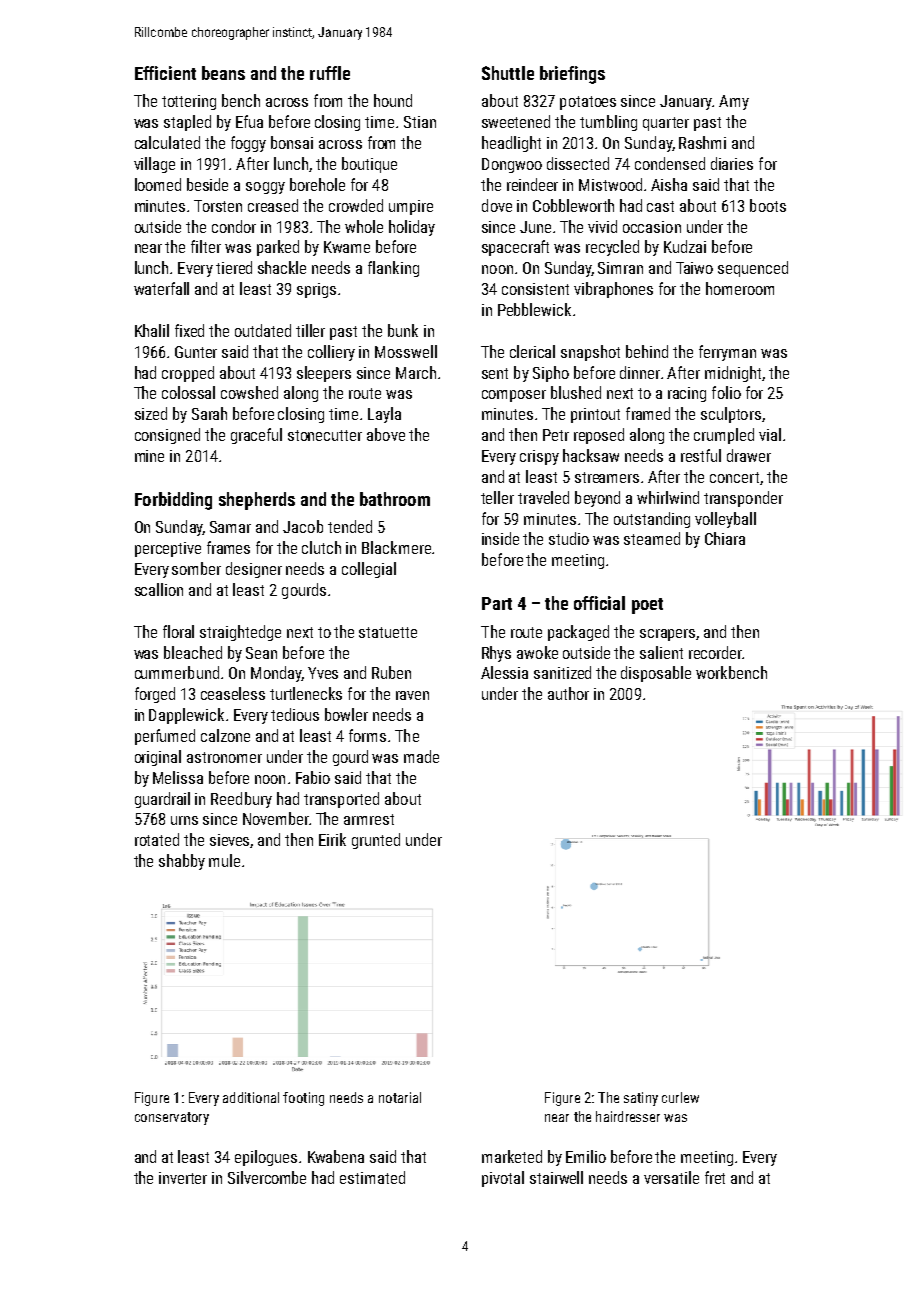  Describe the element at coordinates (532, 351) in the screenshot. I see `clerical` at that location.
